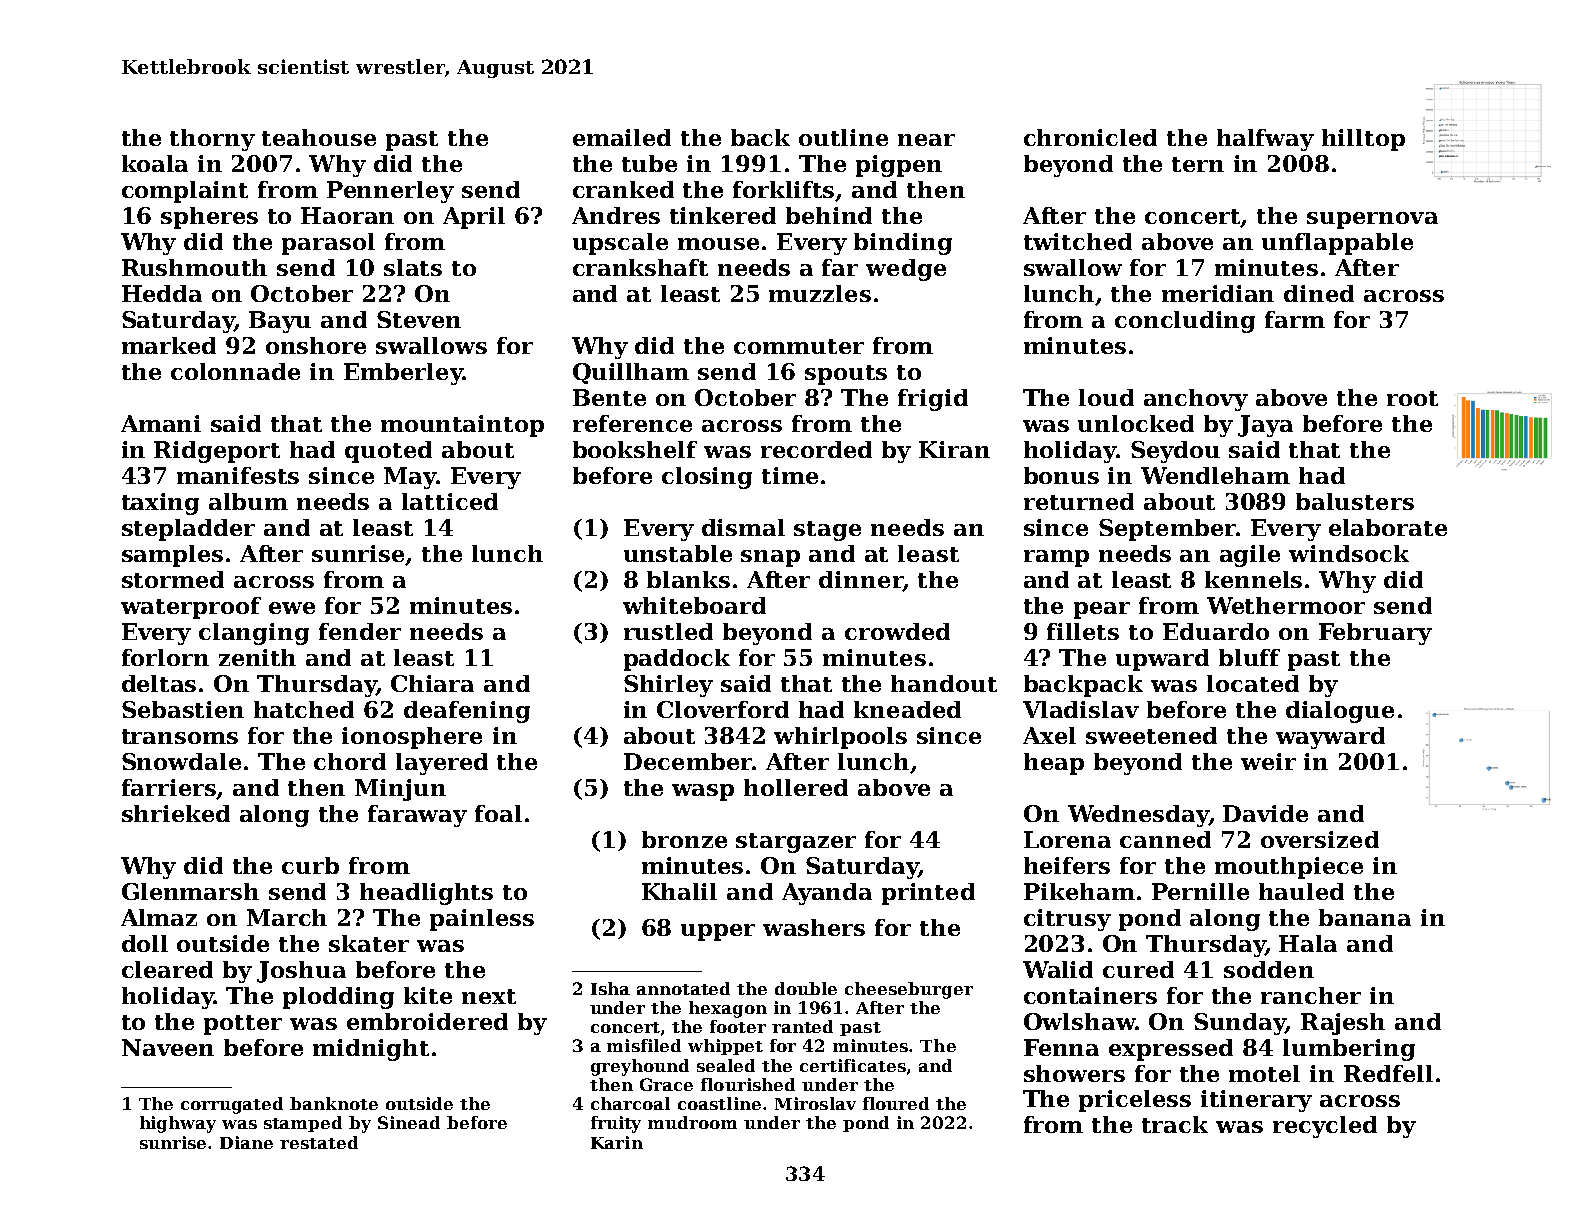 This screenshot has width=1570, height=1213. Describe the element at coordinates (843, 137) in the screenshot. I see `outline` at that location.
